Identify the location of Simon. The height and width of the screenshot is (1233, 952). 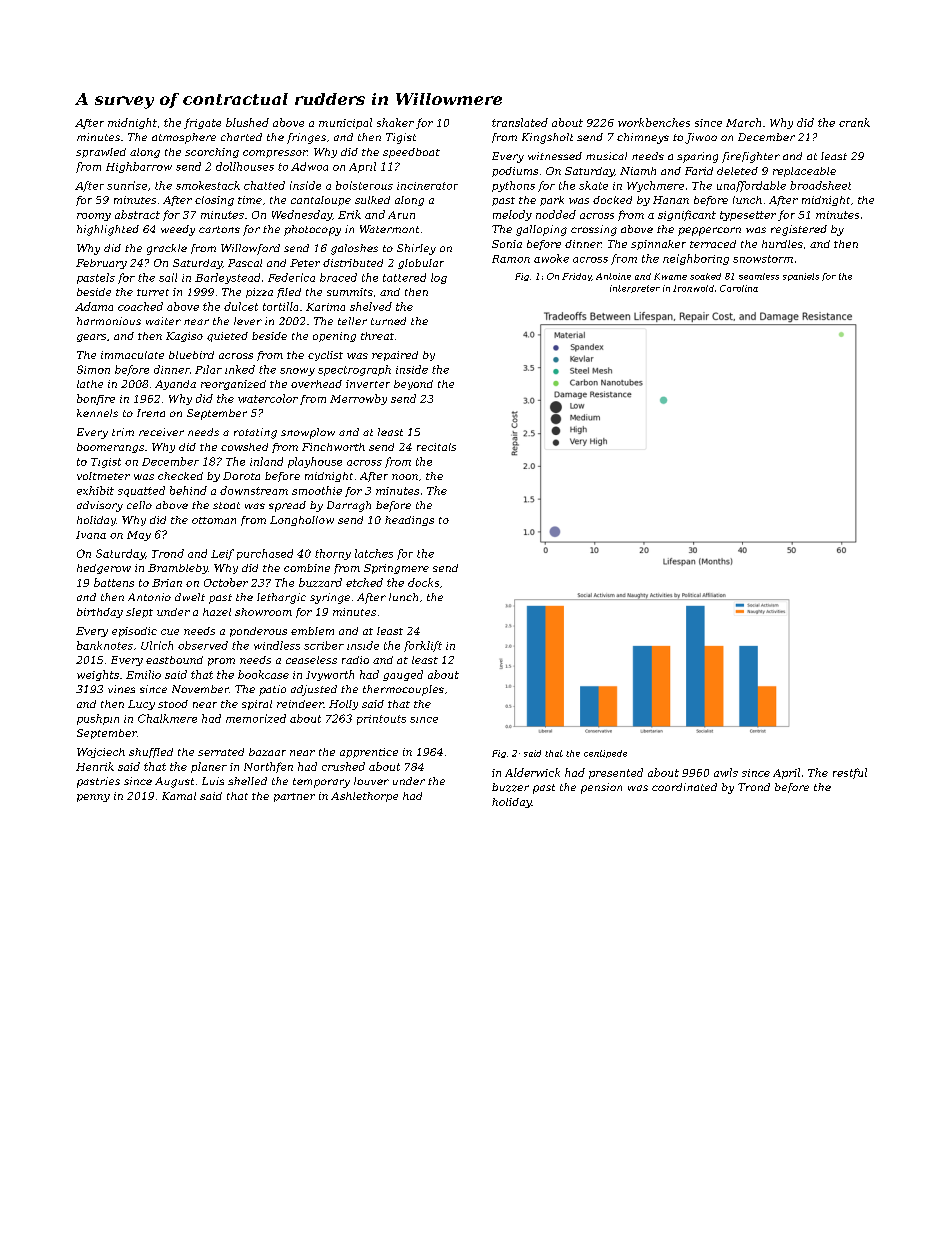
(93, 369).
